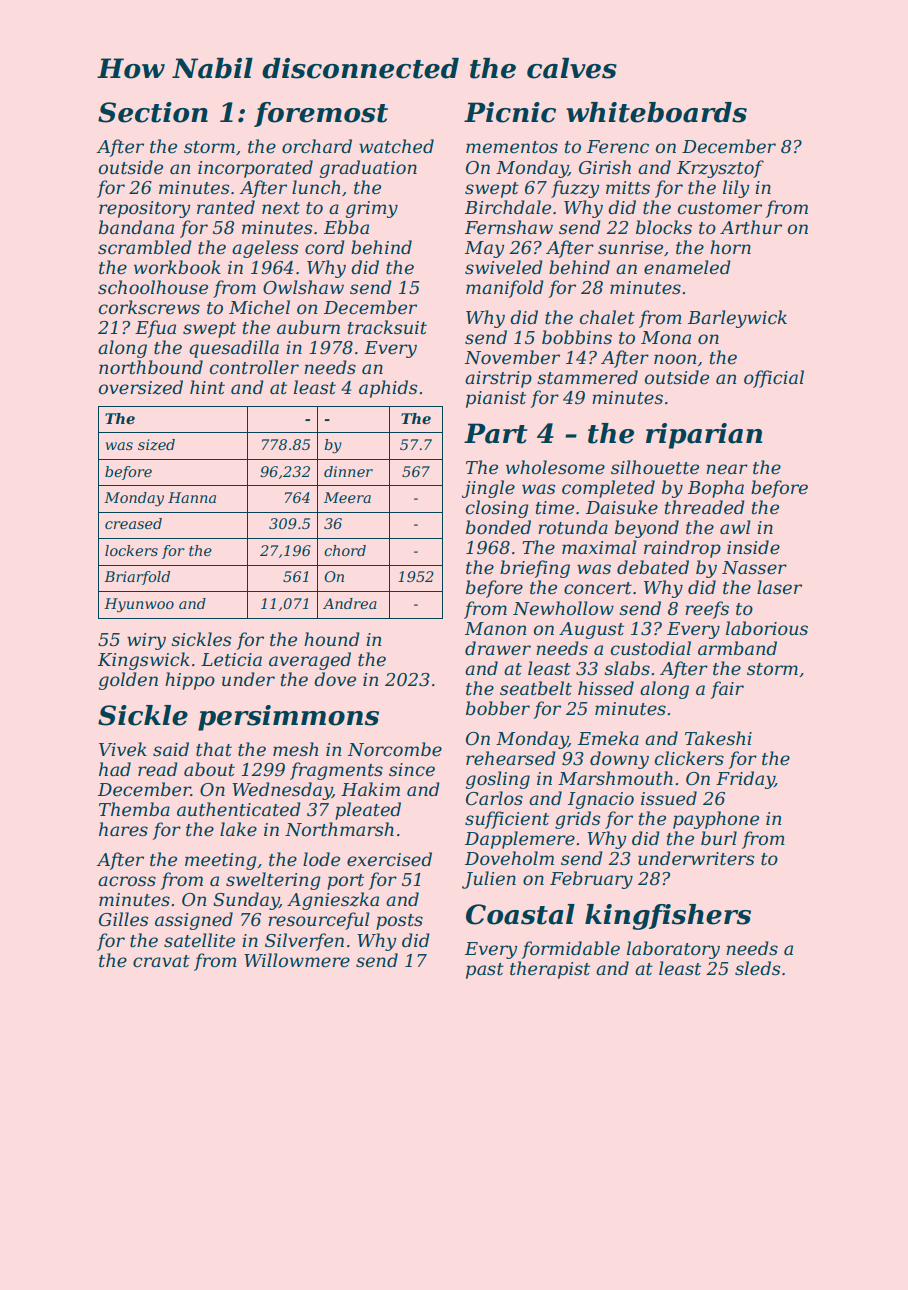 This screenshot has height=1290, width=908. Describe the element at coordinates (226, 207) in the screenshot. I see `ranted` at that location.
